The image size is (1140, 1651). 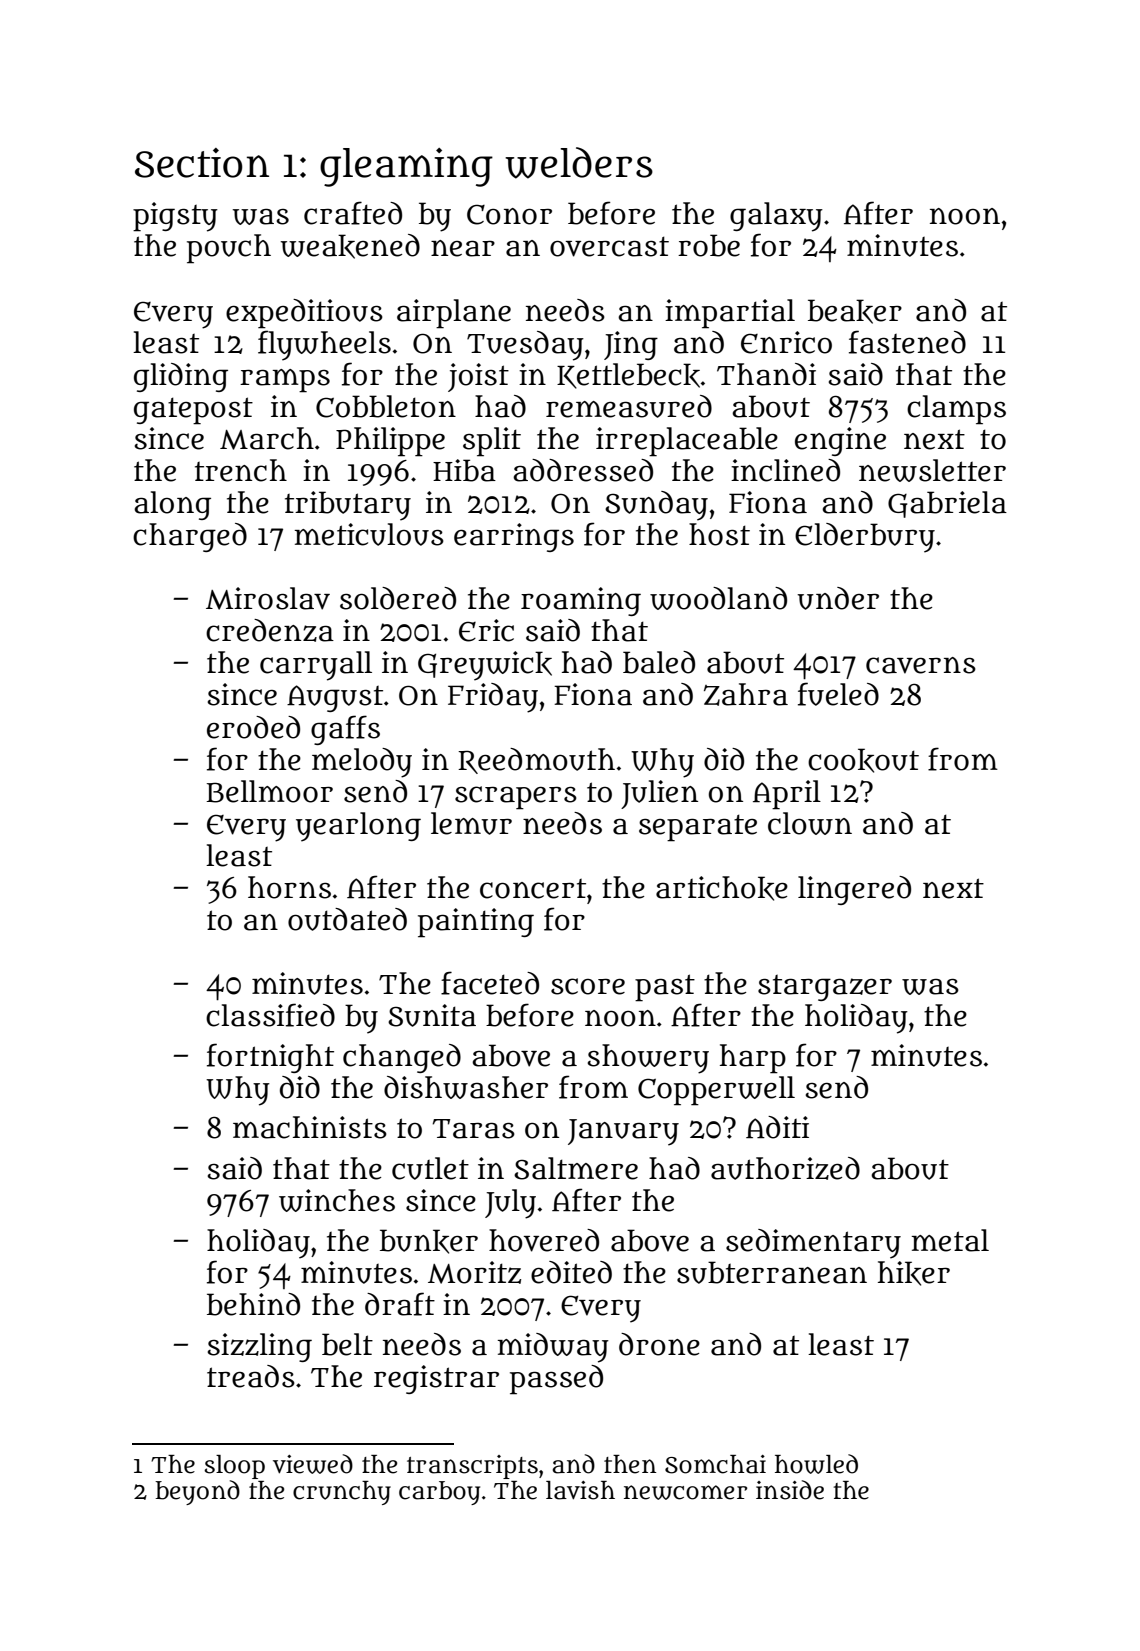 What do you see at coordinates (787, 795) in the document?
I see `April` at bounding box center [787, 795].
